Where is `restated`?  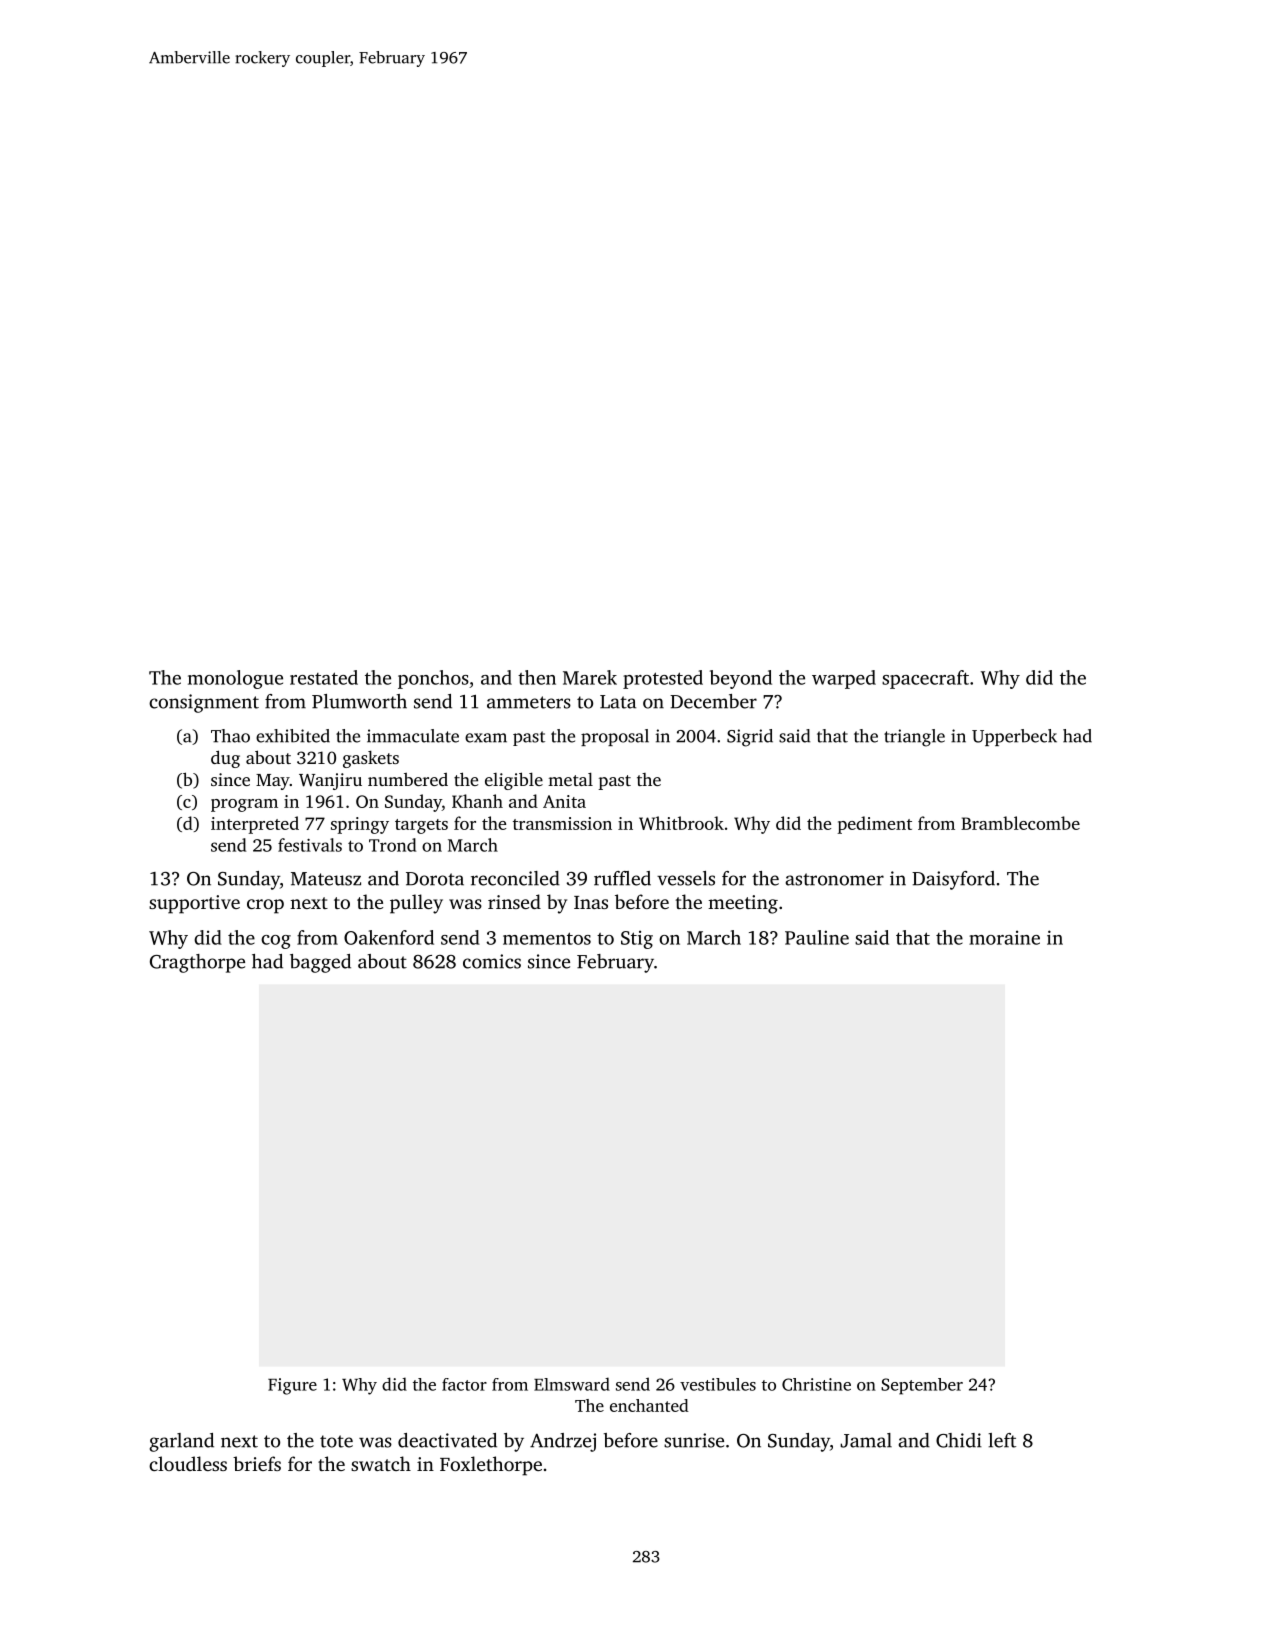
restated is located at coordinates (324, 677).
